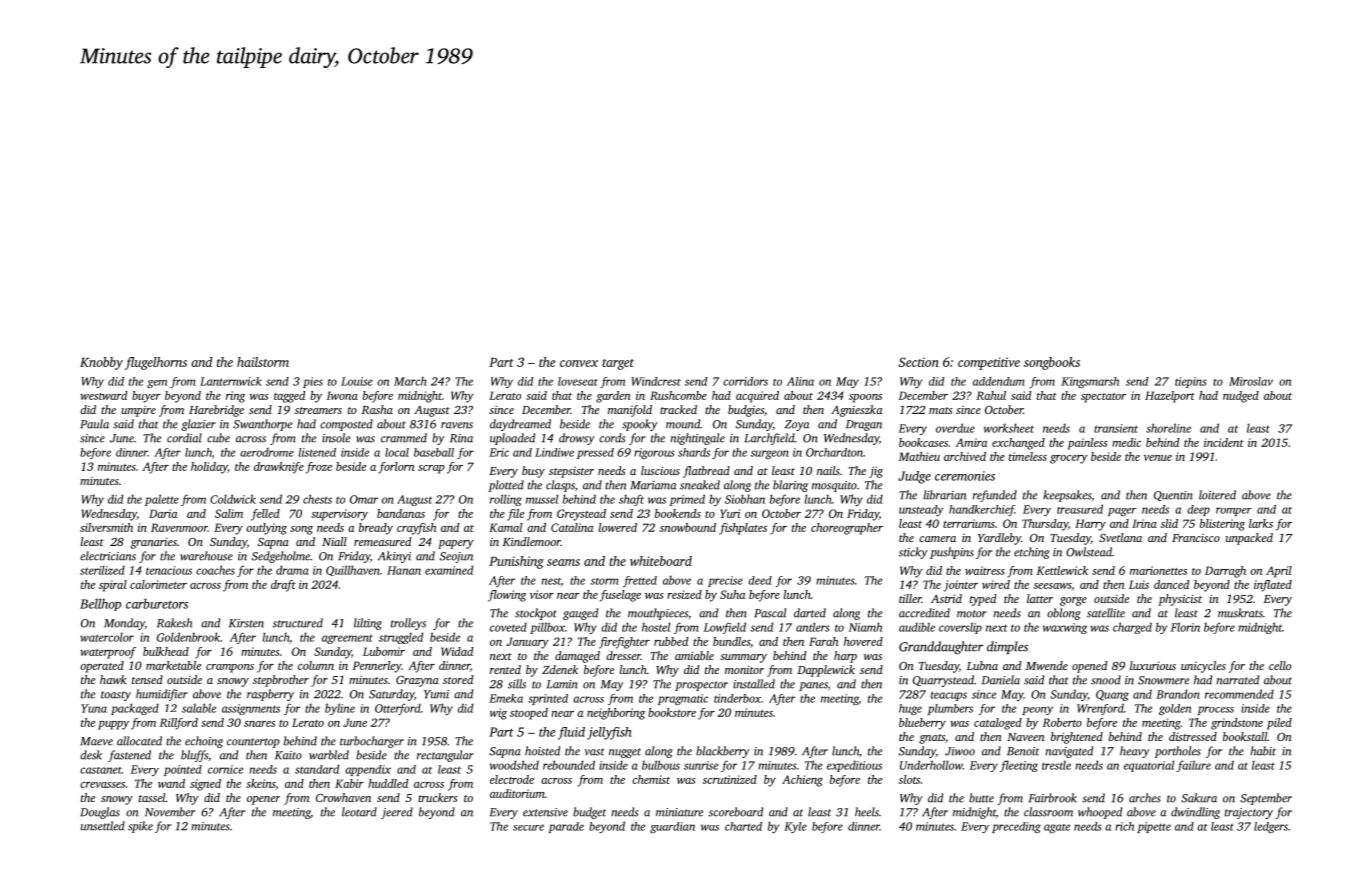  What do you see at coordinates (194, 756) in the page?
I see `bluffs` at bounding box center [194, 756].
